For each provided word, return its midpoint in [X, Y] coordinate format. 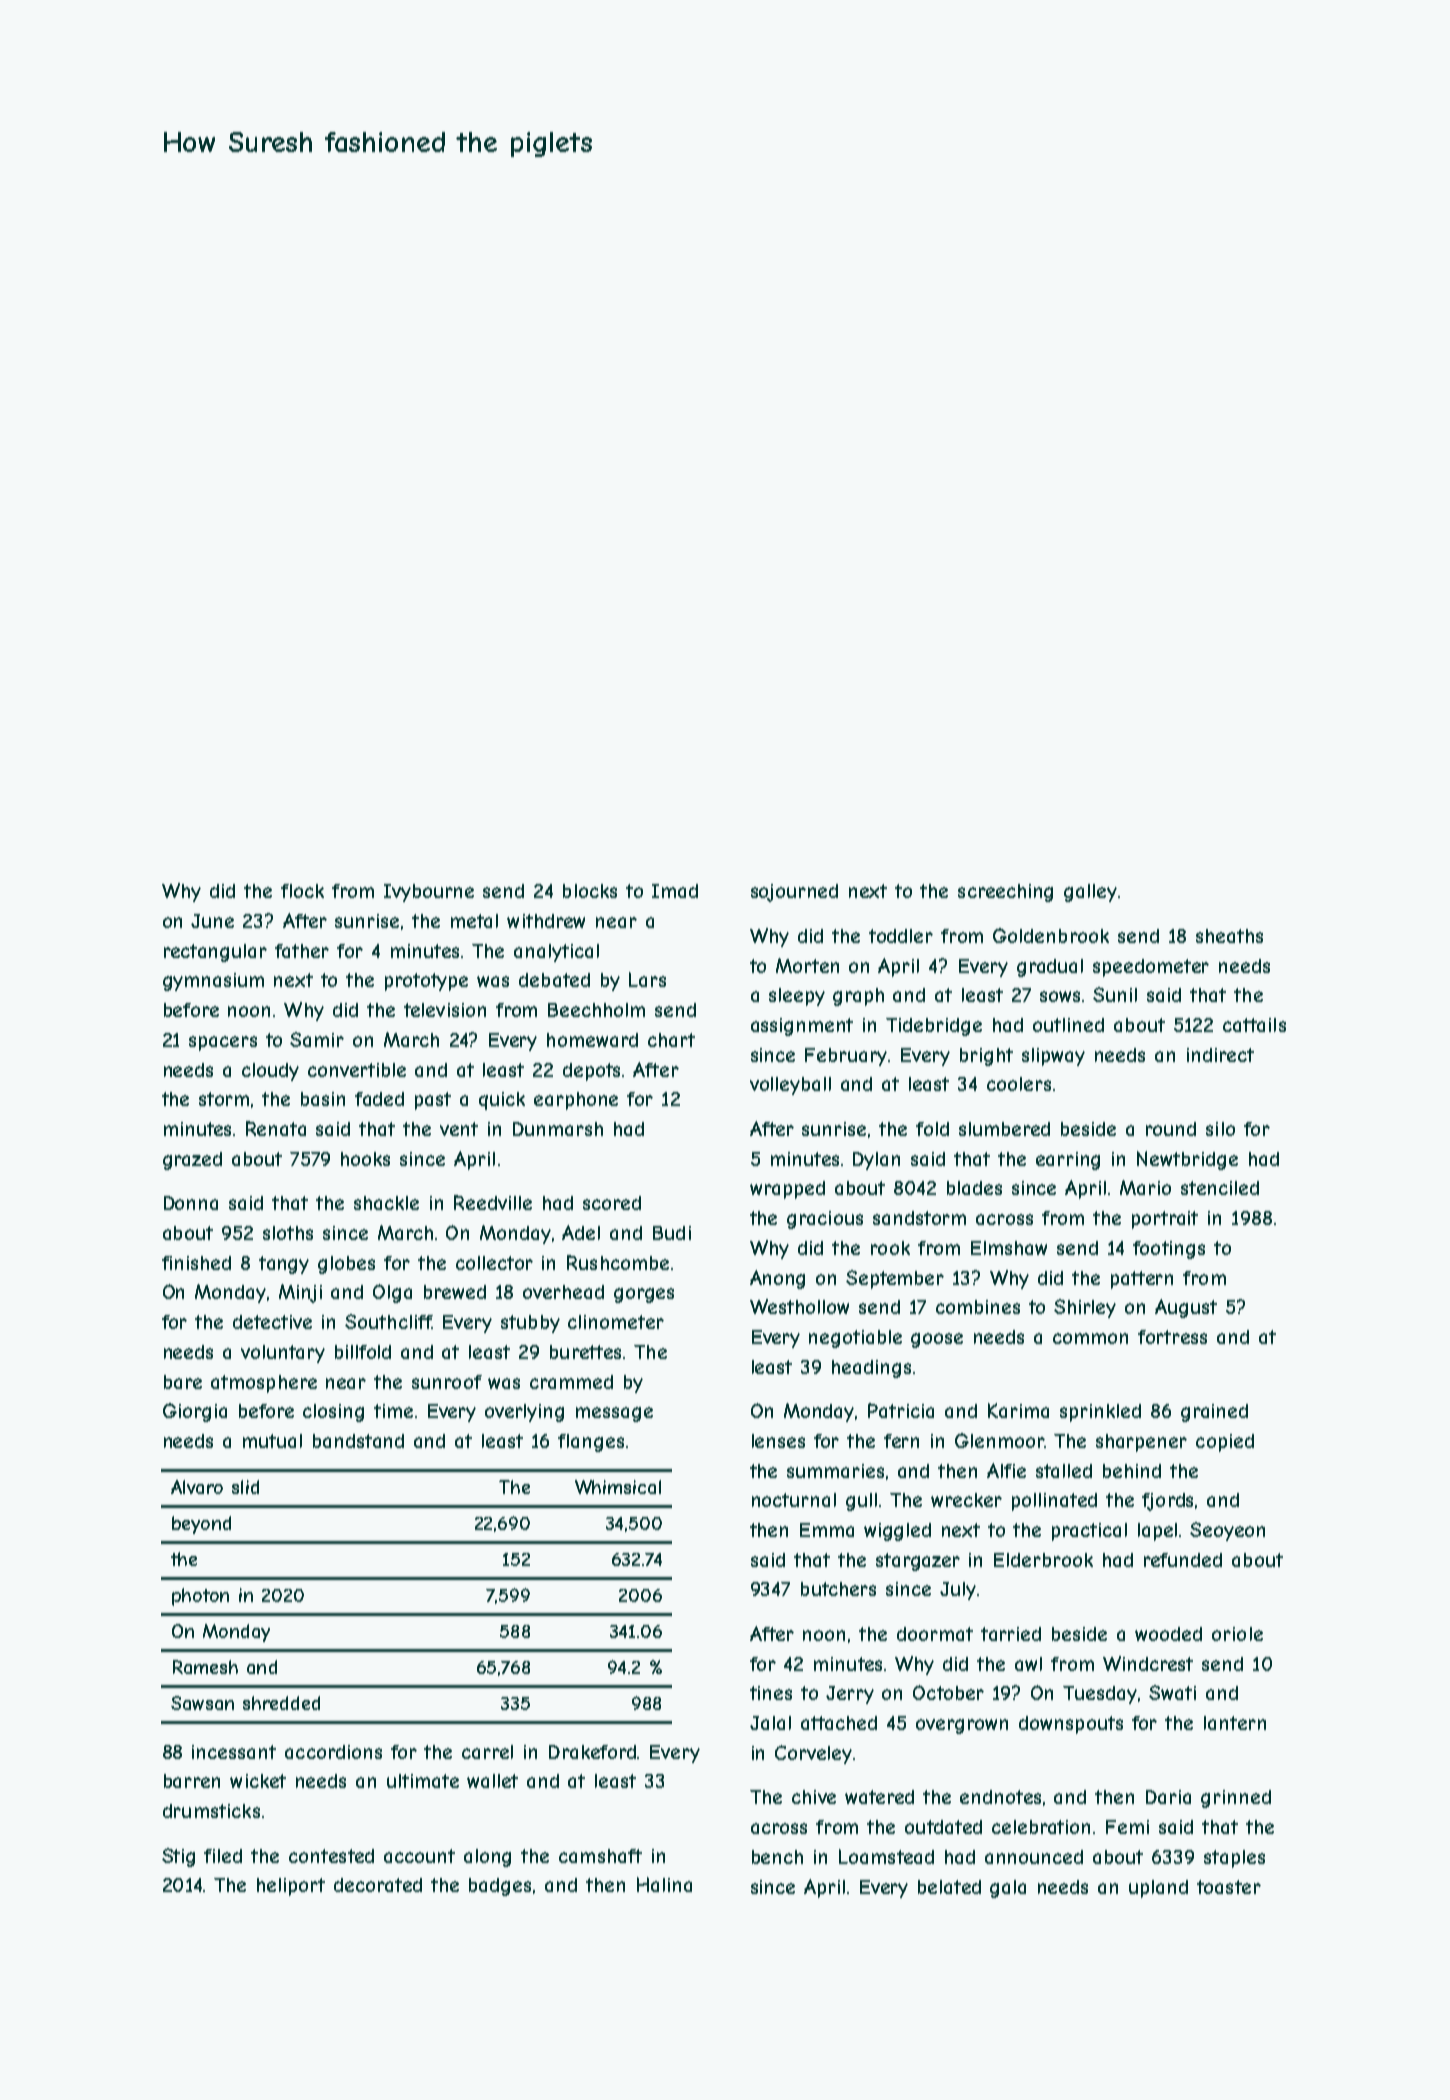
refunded [1183, 1560]
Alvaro [197, 1487]
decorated [378, 1885]
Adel [581, 1232]
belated [949, 1887]
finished [196, 1263]
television [445, 1010]
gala [1008, 1889]
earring [1068, 1161]
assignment [802, 1027]
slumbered [1004, 1129]
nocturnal [794, 1500]
